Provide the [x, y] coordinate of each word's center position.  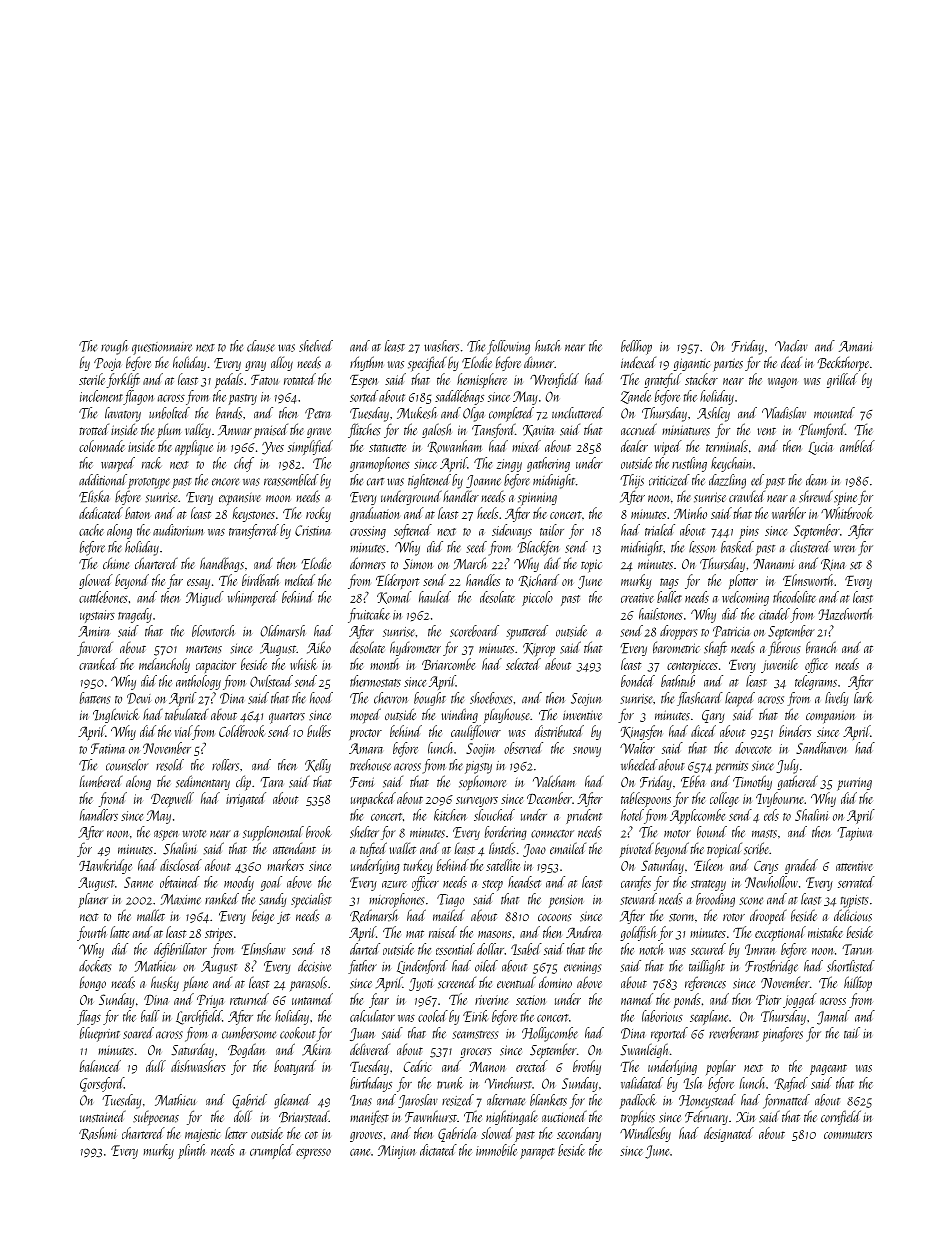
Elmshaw [263, 949]
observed [523, 748]
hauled [435, 597]
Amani [855, 346]
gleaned [292, 1101]
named [637, 999]
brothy [587, 1067]
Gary [713, 716]
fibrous [784, 648]
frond [112, 799]
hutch [547, 346]
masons [495, 934]
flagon [138, 397]
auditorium [178, 530]
